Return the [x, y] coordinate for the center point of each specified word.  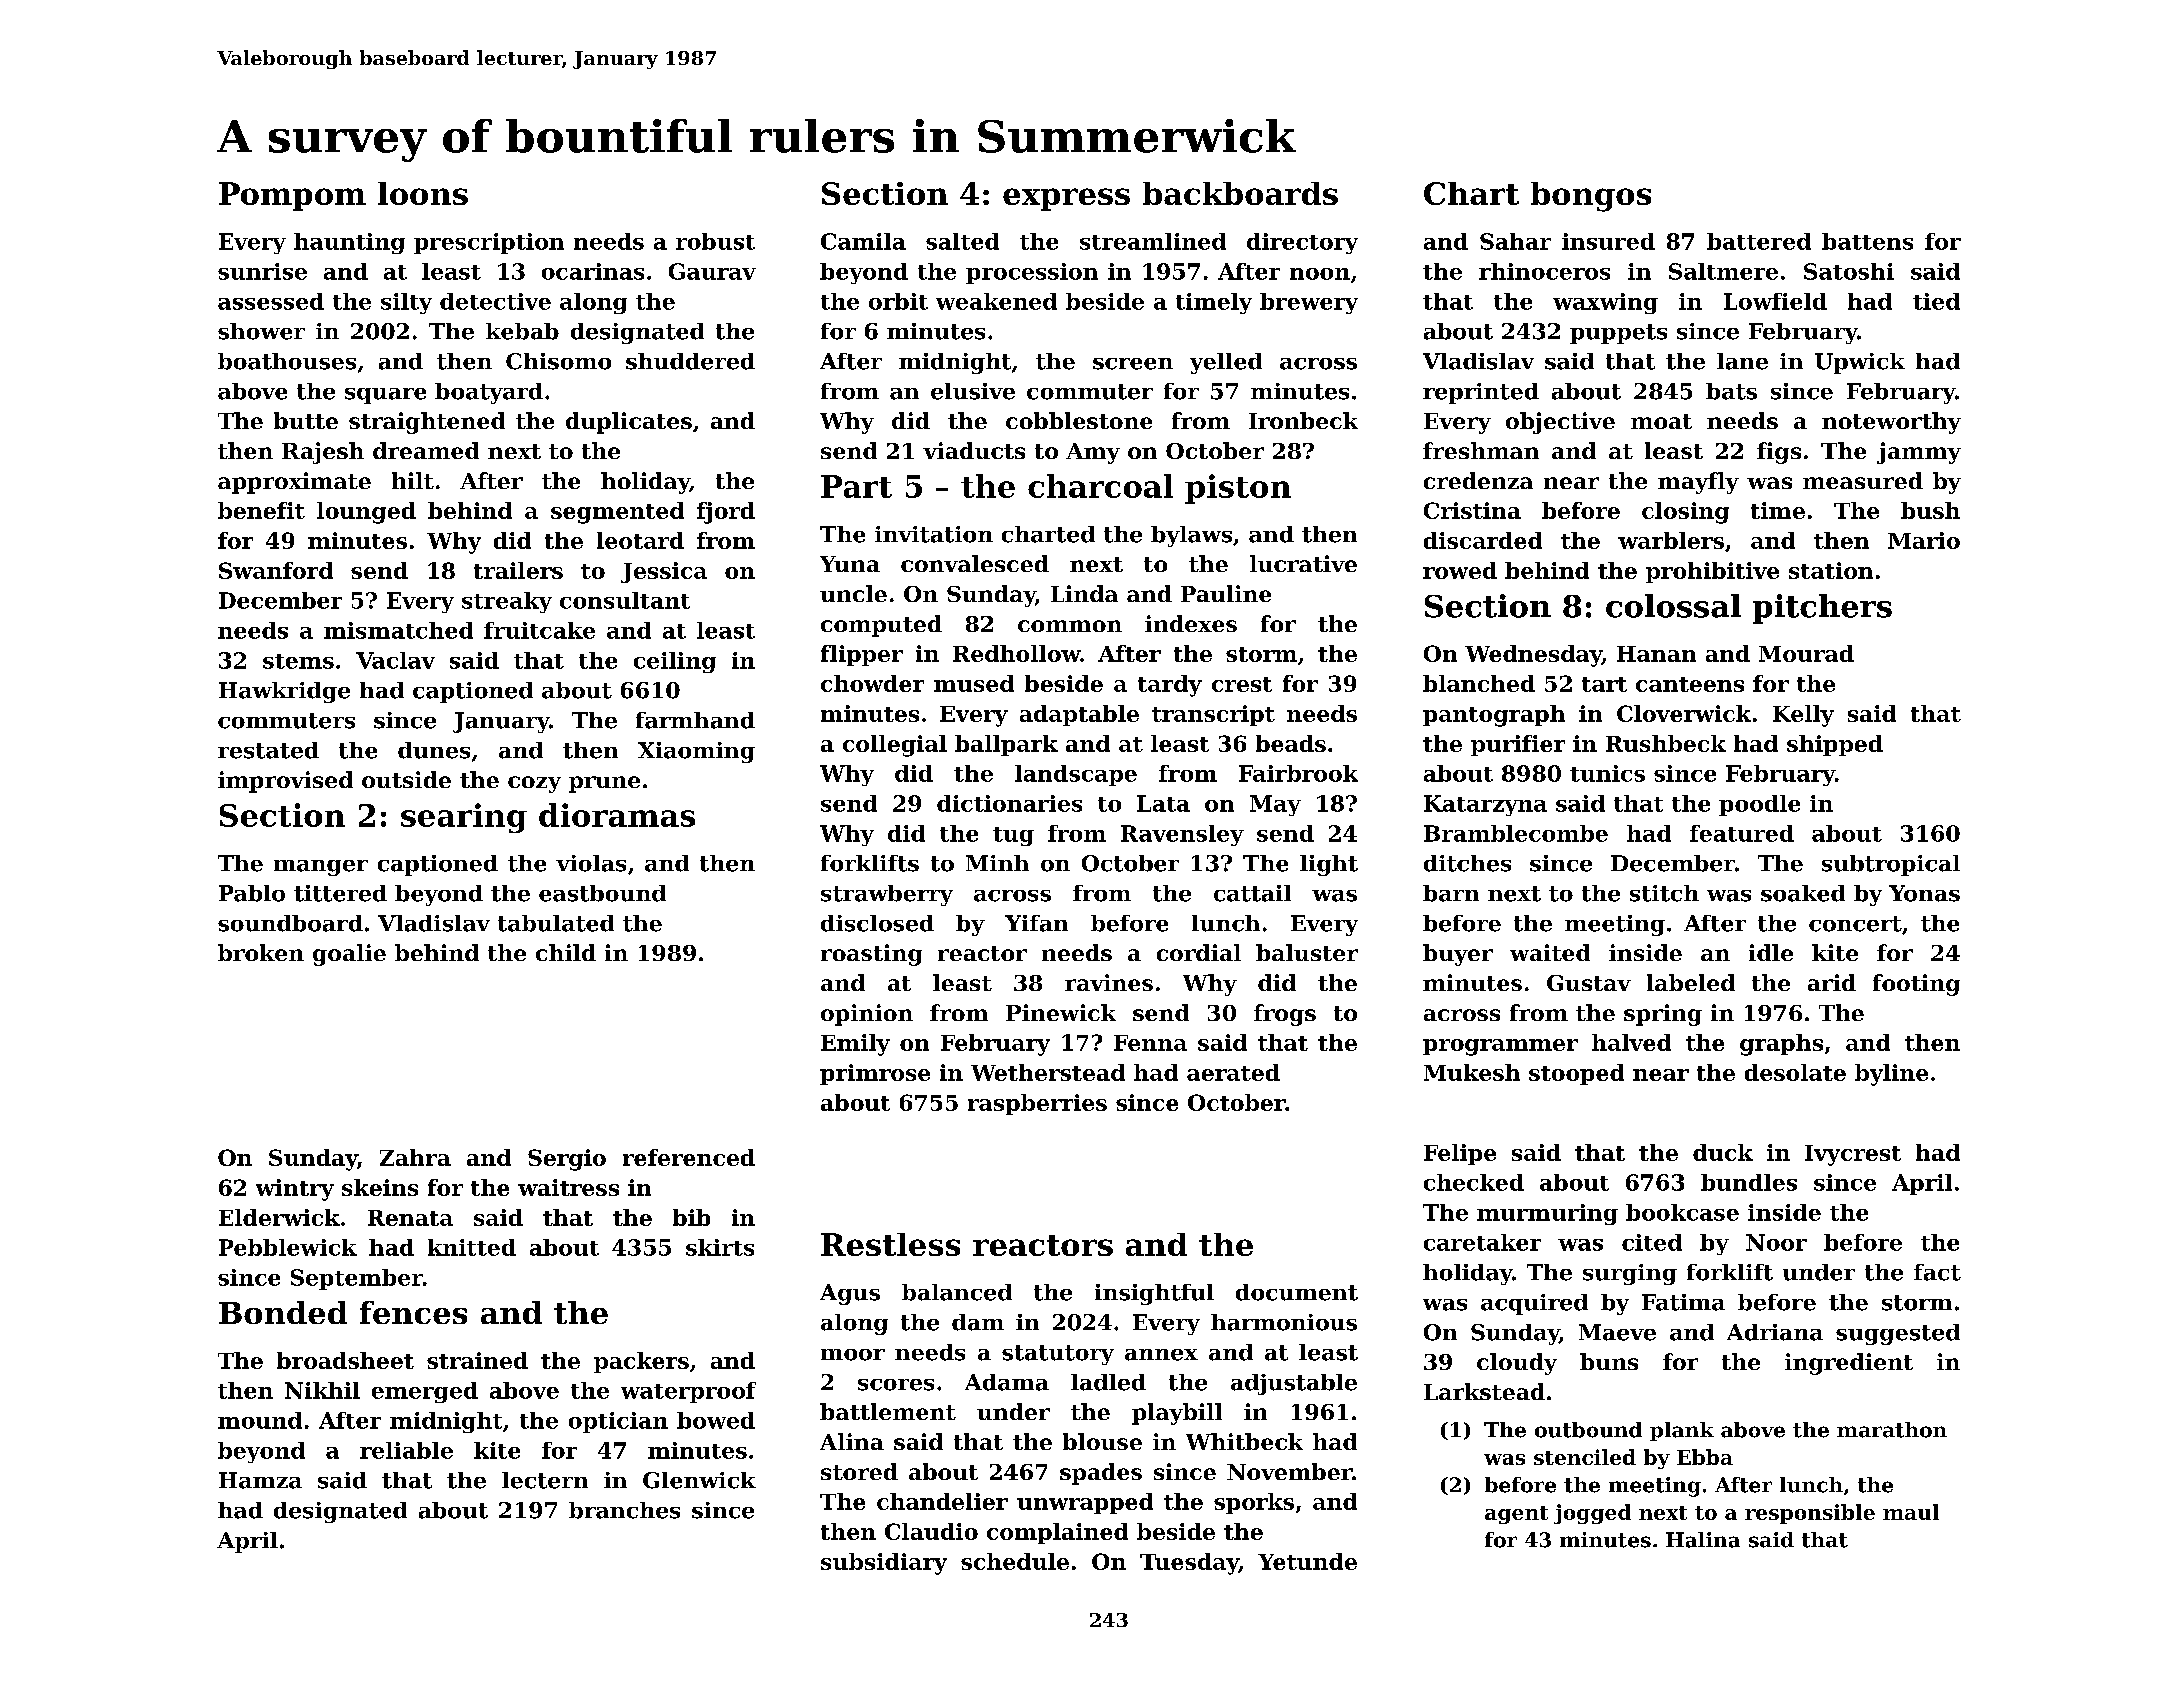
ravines [1109, 982]
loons [423, 193]
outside [406, 779]
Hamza [260, 1480]
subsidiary [884, 1564]
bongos [1591, 197]
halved [1631, 1042]
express [1066, 199]
